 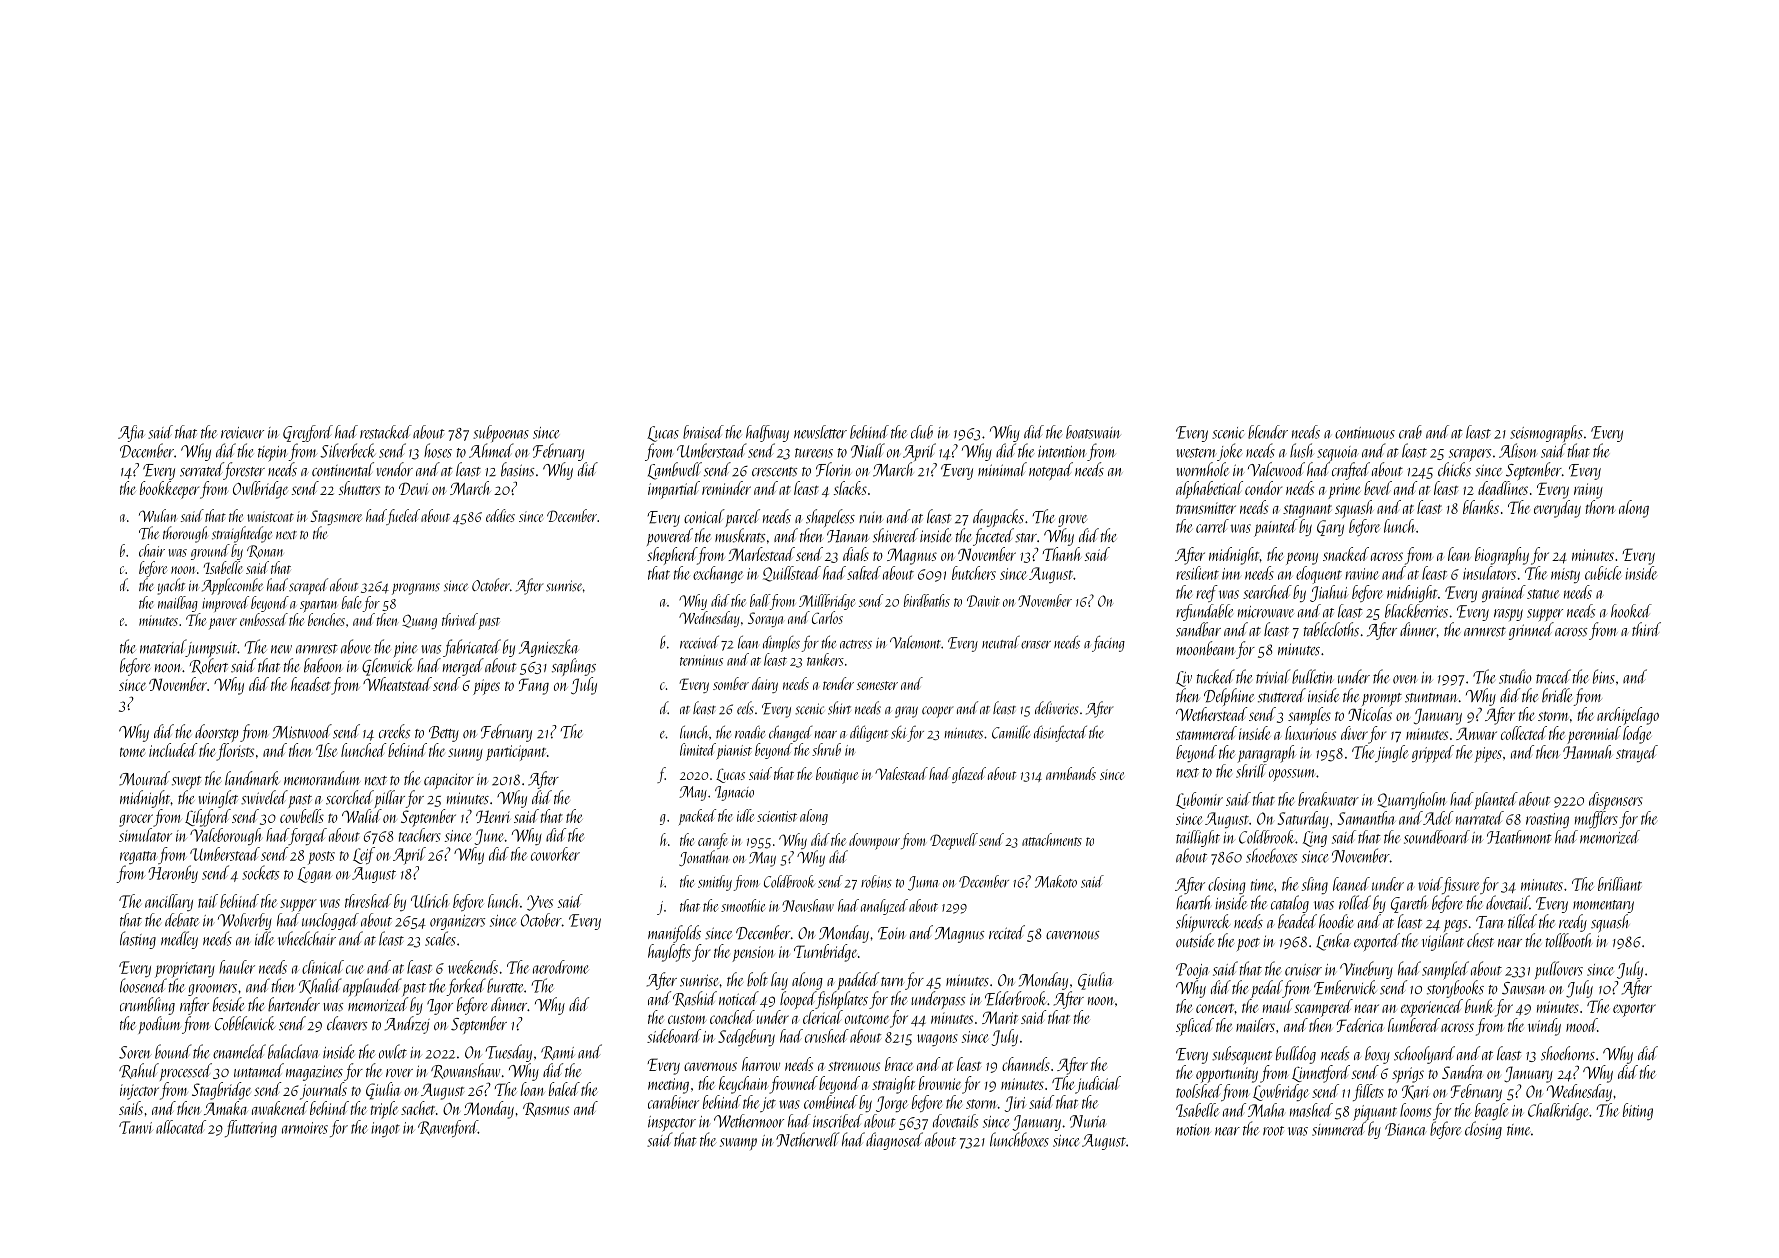 What do you see at coordinates (386, 432) in the document?
I see `restacked` at bounding box center [386, 432].
